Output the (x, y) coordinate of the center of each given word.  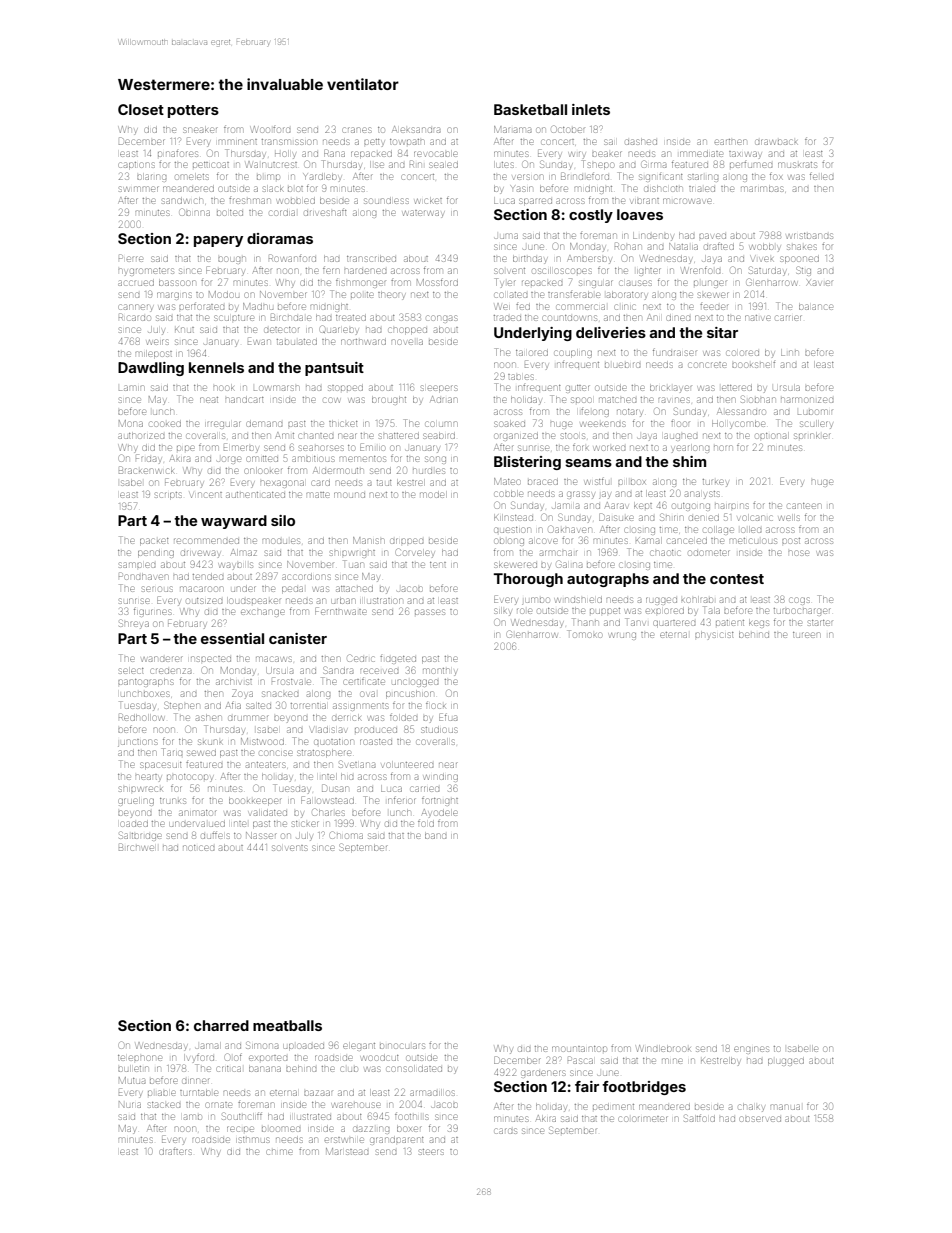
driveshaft (325, 212)
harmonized (807, 400)
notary (629, 413)
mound (349, 495)
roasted (376, 742)
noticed (198, 848)
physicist (714, 636)
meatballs (287, 1025)
